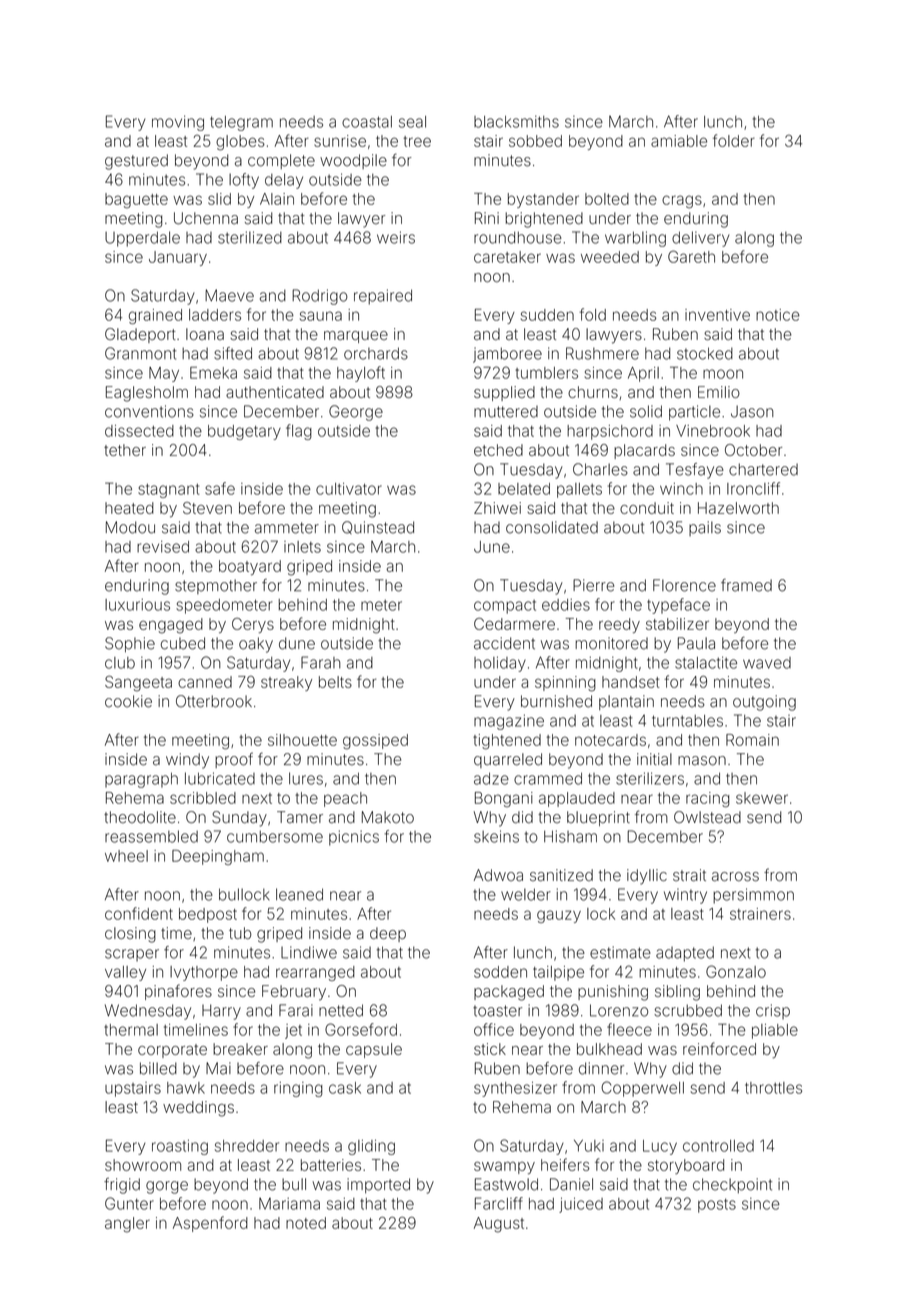  I want to click on Rini, so click(487, 218).
